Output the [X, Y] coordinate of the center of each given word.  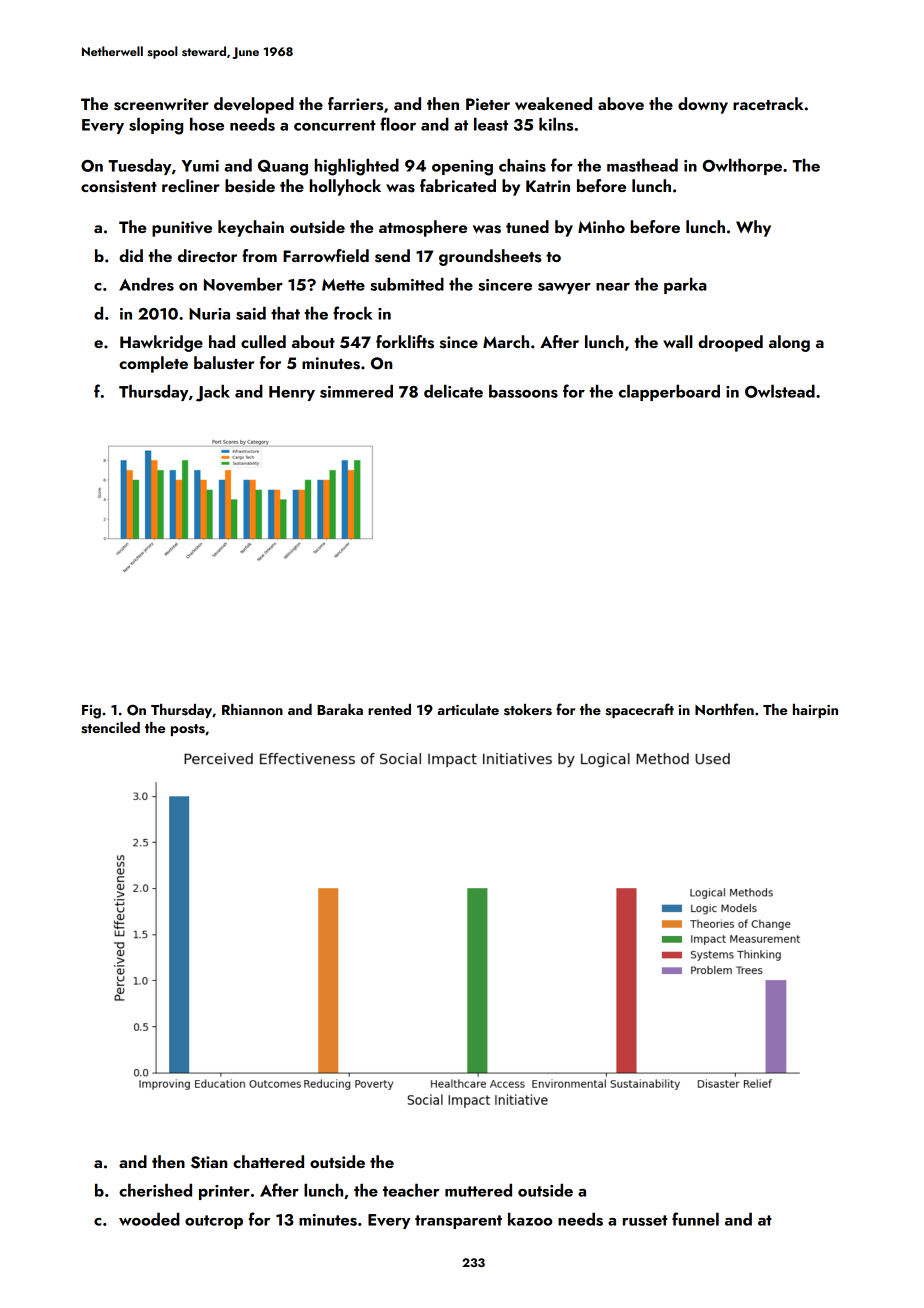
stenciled [110, 728]
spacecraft [640, 710]
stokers [528, 710]
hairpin [815, 711]
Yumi [200, 166]
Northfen [724, 709]
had [222, 341]
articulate [468, 709]
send [392, 256]
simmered [356, 391]
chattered [268, 1161]
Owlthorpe [742, 167]
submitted [407, 284]
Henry [292, 393]
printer [224, 1192]
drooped [730, 343]
